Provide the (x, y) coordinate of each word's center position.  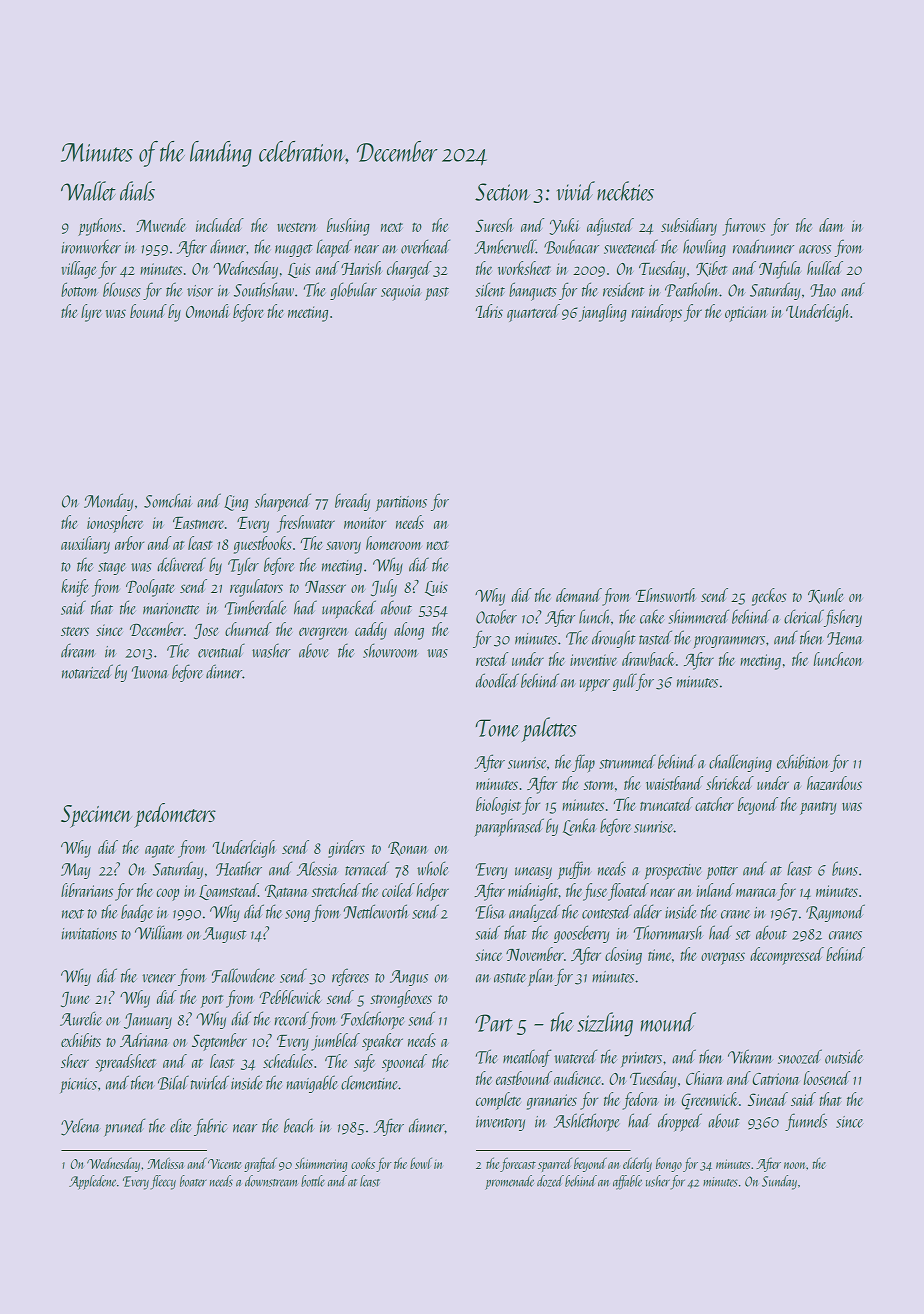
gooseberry (581, 934)
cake (652, 617)
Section (502, 192)
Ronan (407, 849)
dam (831, 225)
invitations (89, 934)
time (659, 955)
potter (722, 873)
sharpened (283, 502)
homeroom (393, 543)
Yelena (80, 1127)
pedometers (175, 815)
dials (137, 191)
